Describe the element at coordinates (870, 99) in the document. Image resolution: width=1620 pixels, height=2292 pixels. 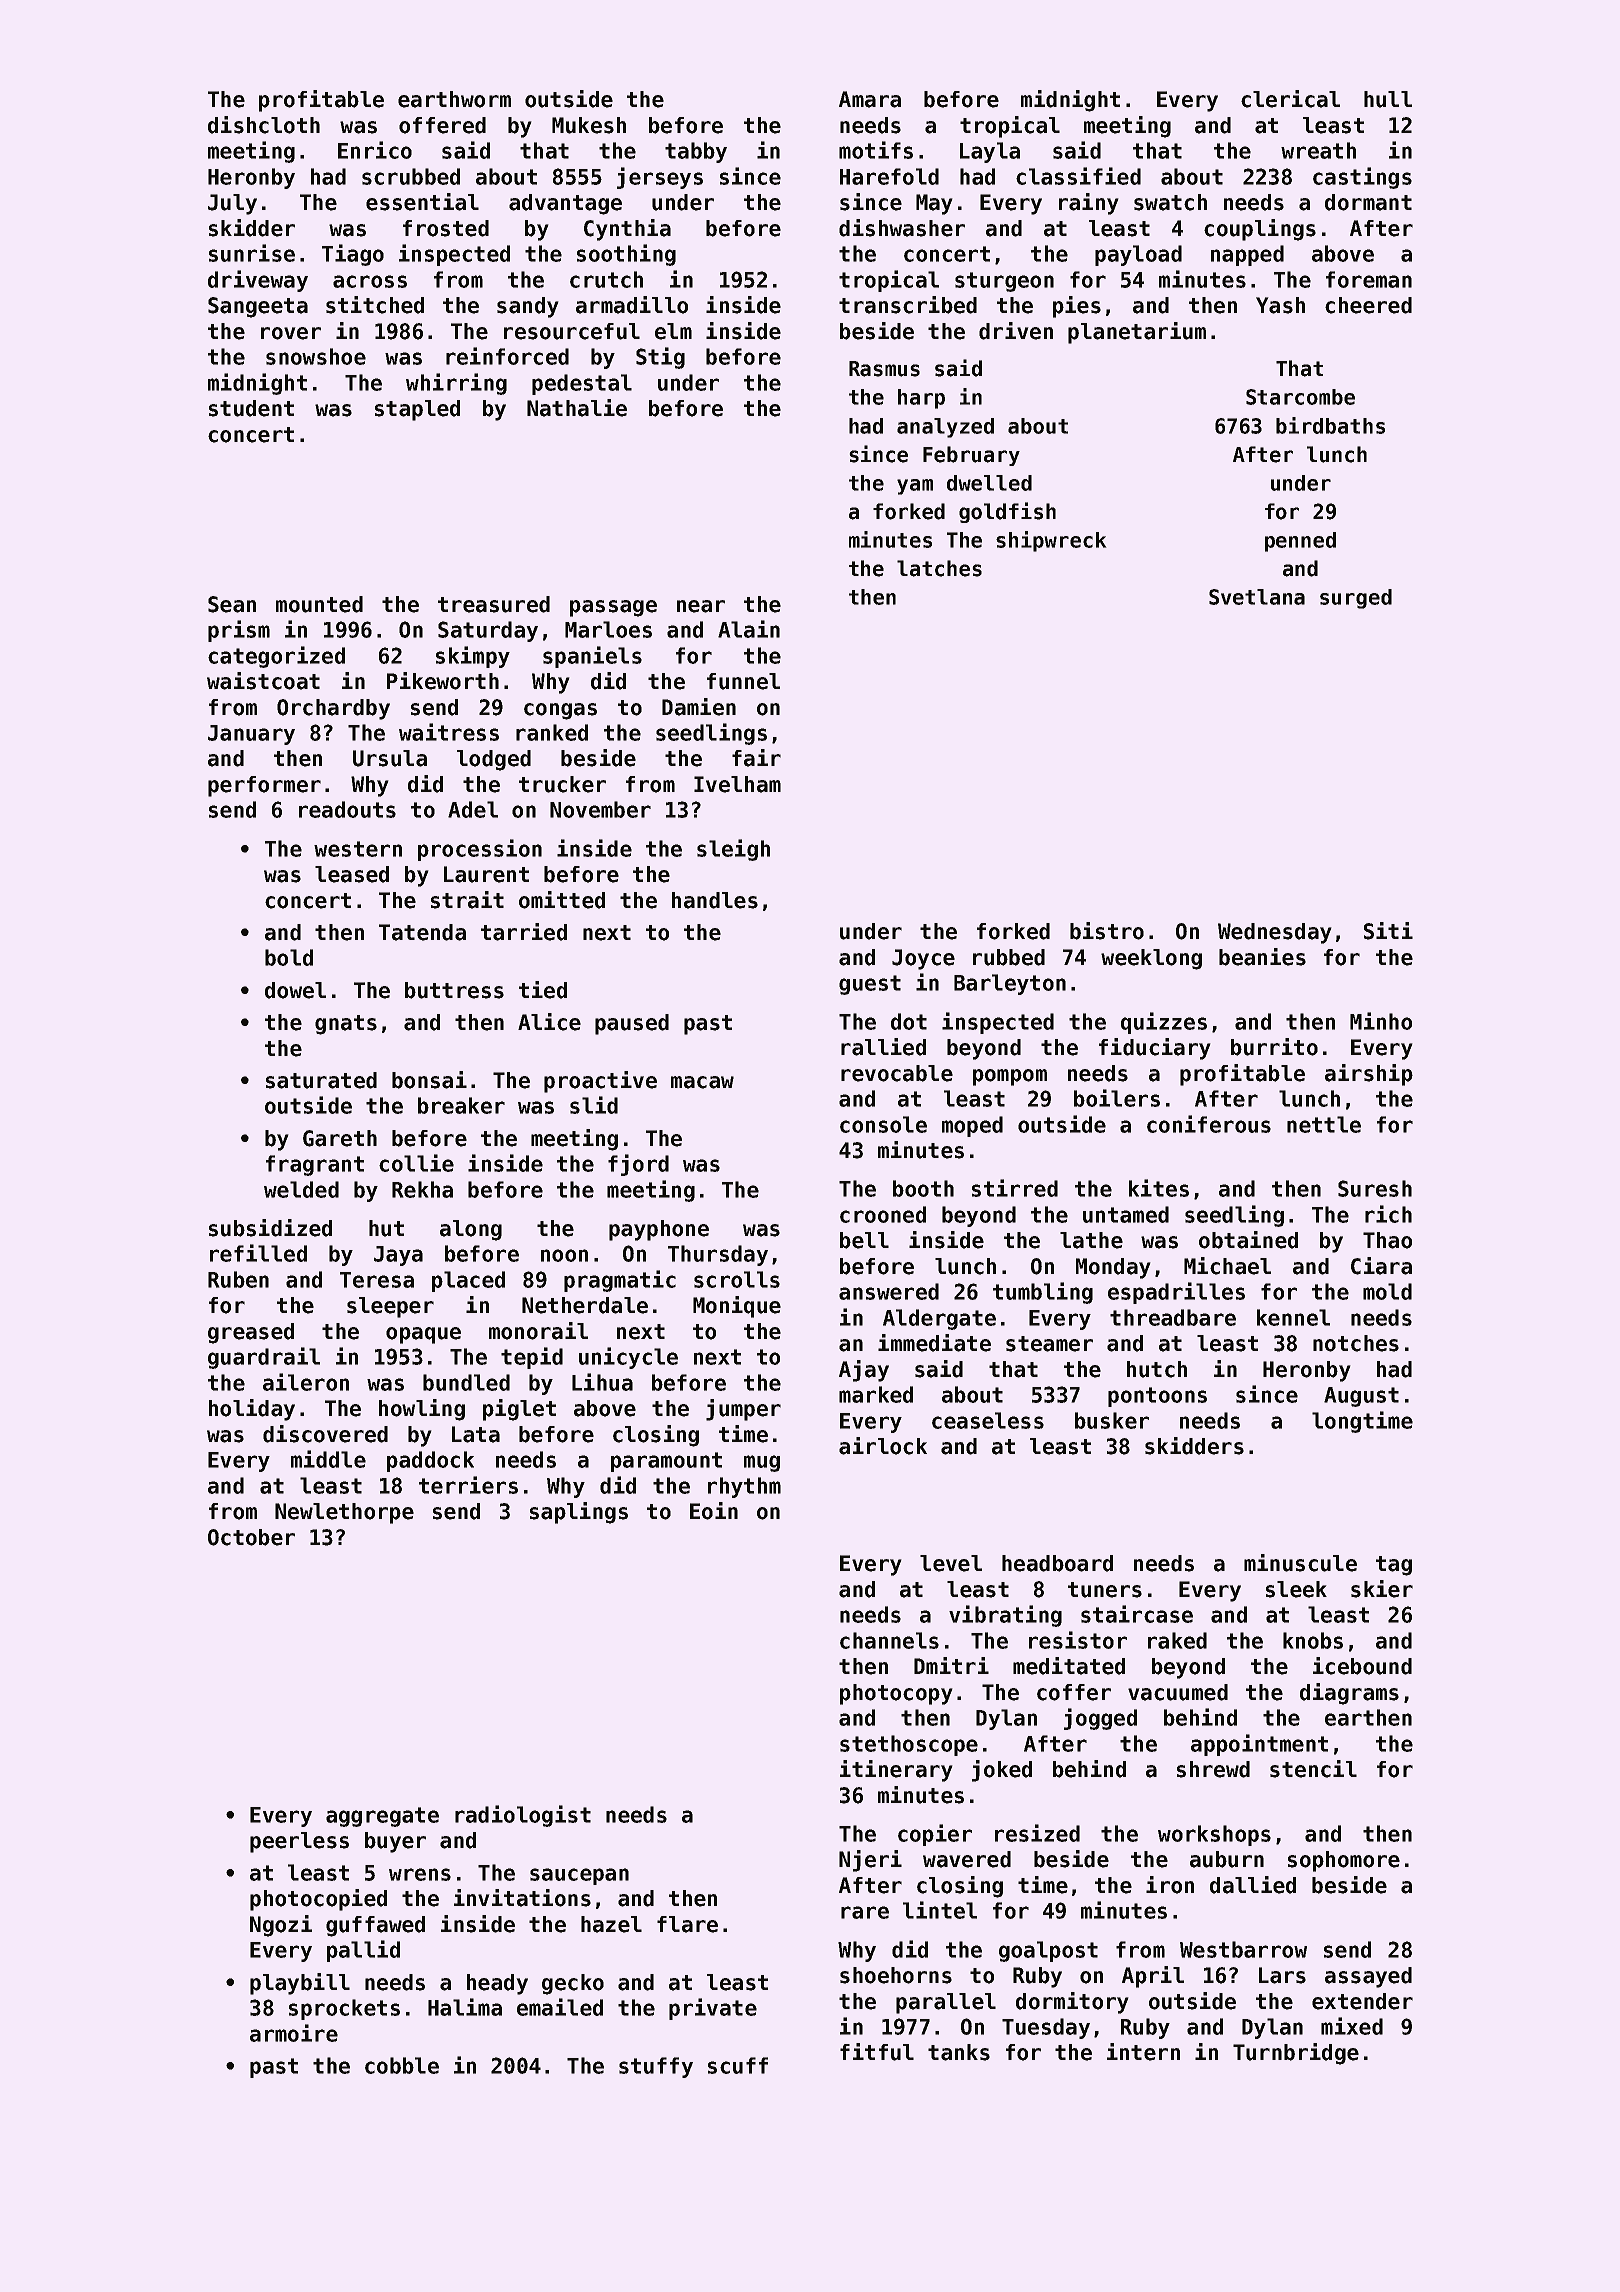
I see `Amara` at that location.
